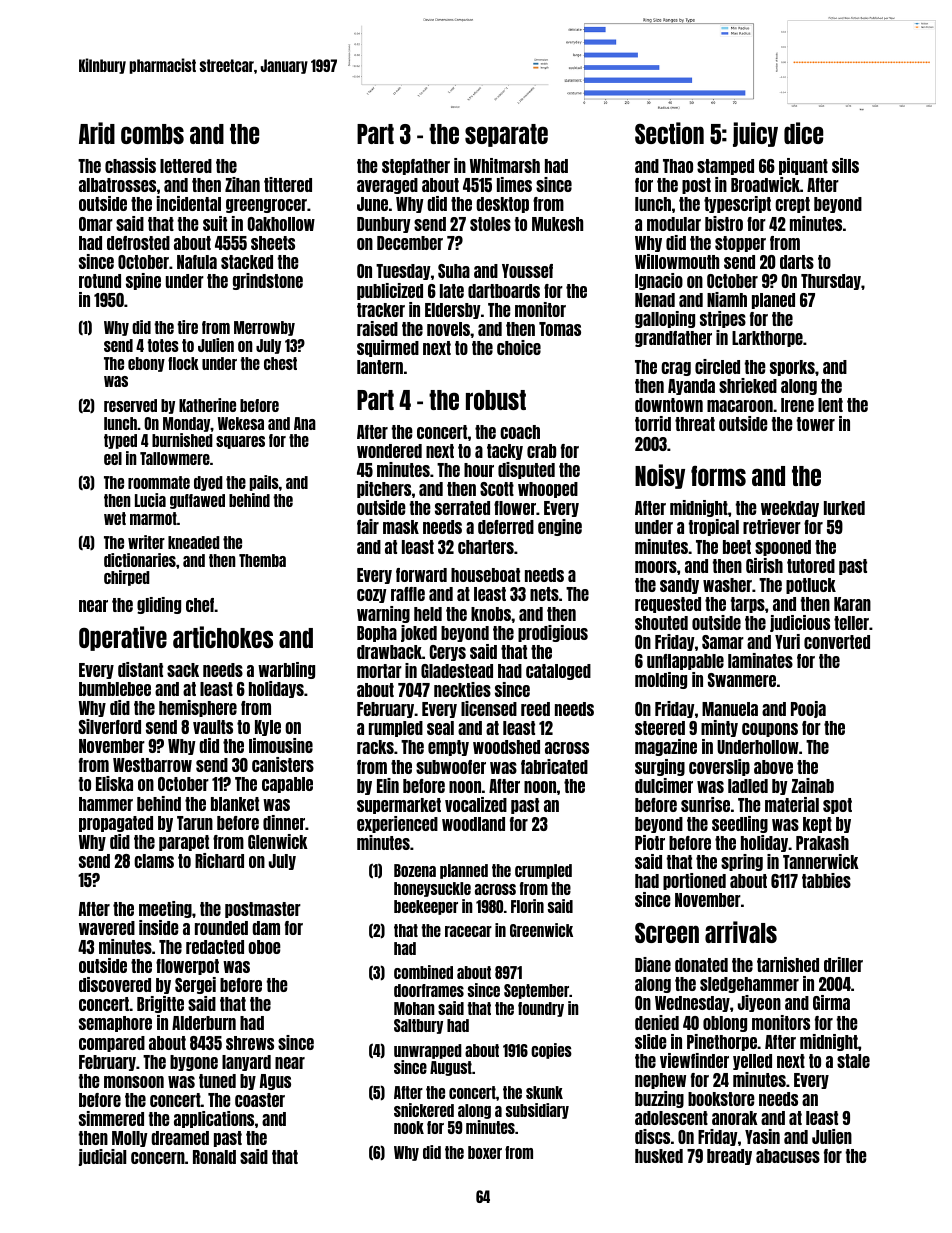  What do you see at coordinates (214, 1157) in the screenshot?
I see `Ronald` at bounding box center [214, 1157].
